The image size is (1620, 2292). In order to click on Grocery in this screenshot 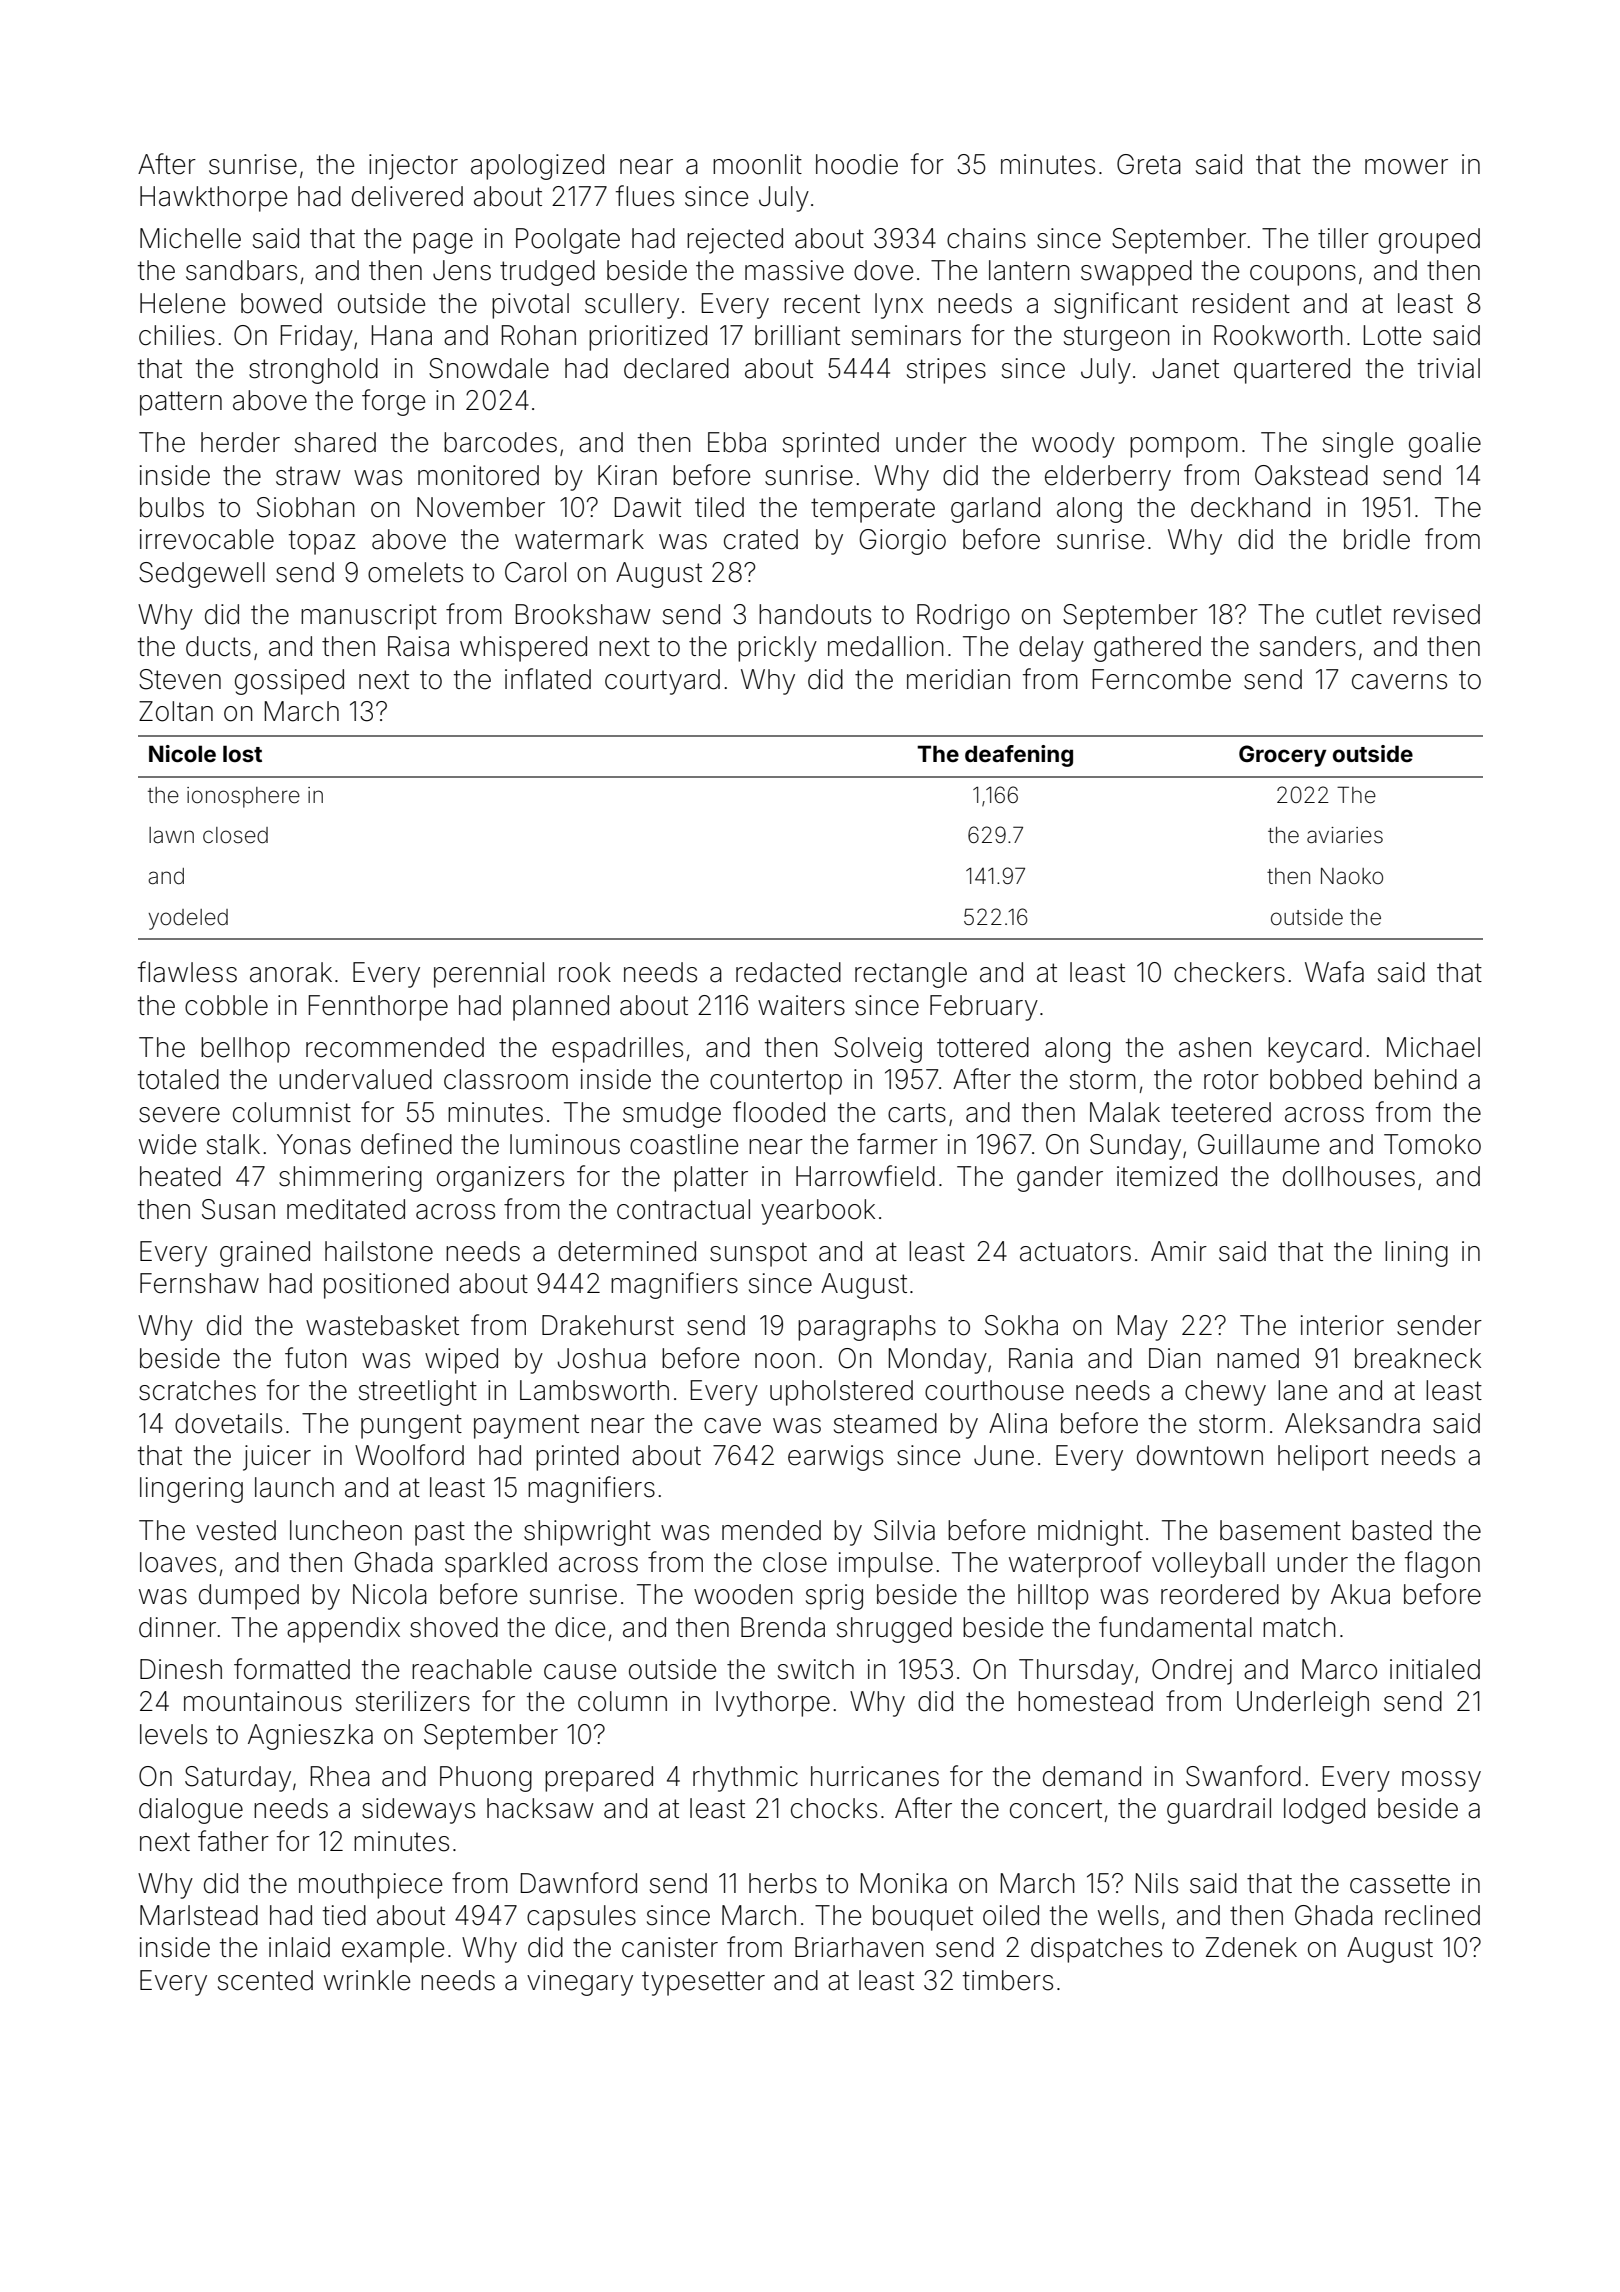, I will do `click(1283, 756)`.
